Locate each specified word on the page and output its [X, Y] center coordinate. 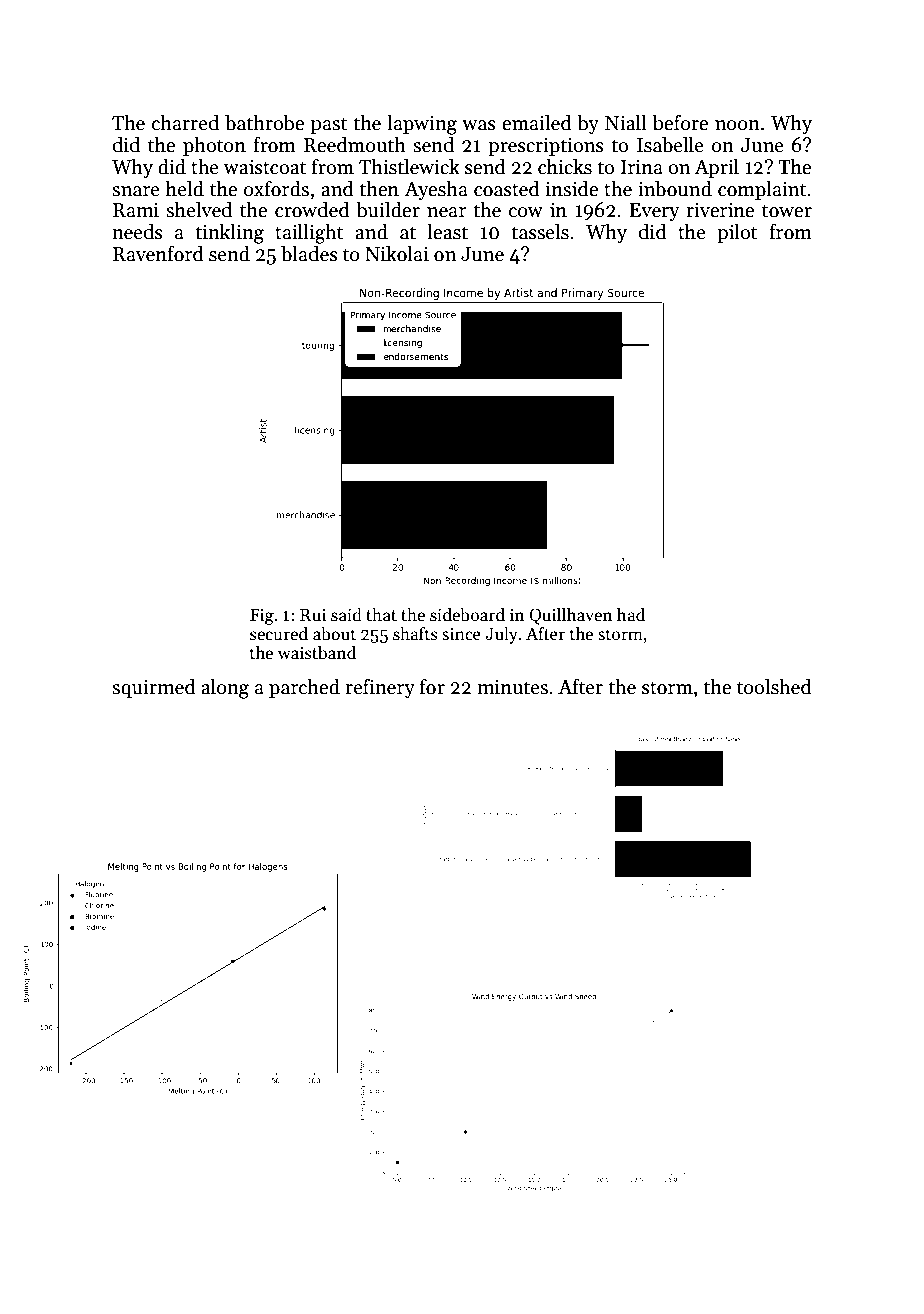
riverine [720, 210]
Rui [313, 614]
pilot [737, 233]
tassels [540, 231]
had [631, 614]
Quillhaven [570, 616]
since [461, 634]
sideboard [467, 614]
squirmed [154, 688]
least [447, 231]
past [329, 125]
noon [737, 125]
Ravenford [158, 253]
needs [137, 231]
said [346, 614]
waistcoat [264, 167]
